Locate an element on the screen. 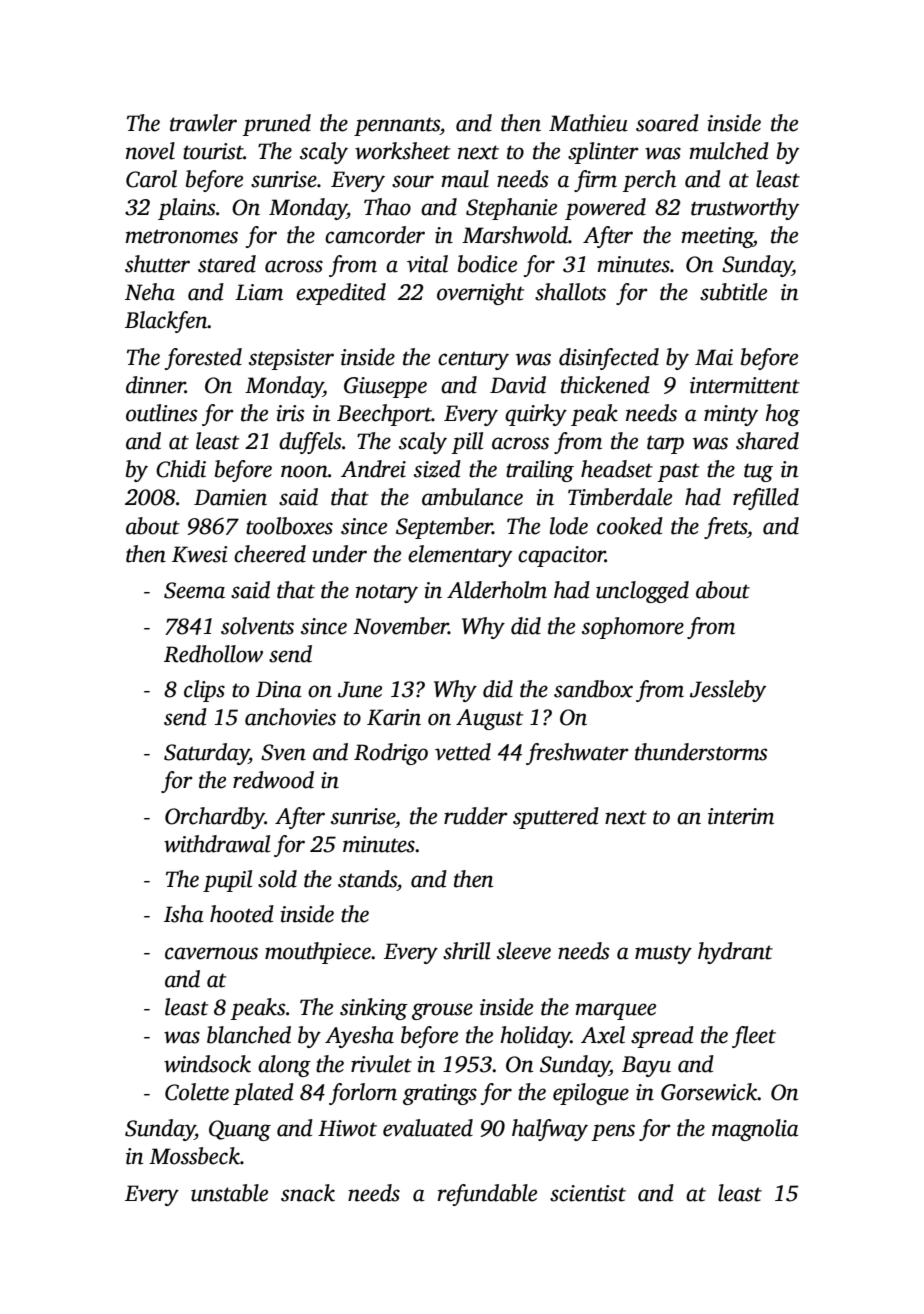 The image size is (924, 1314). outlines is located at coordinates (161, 413).
